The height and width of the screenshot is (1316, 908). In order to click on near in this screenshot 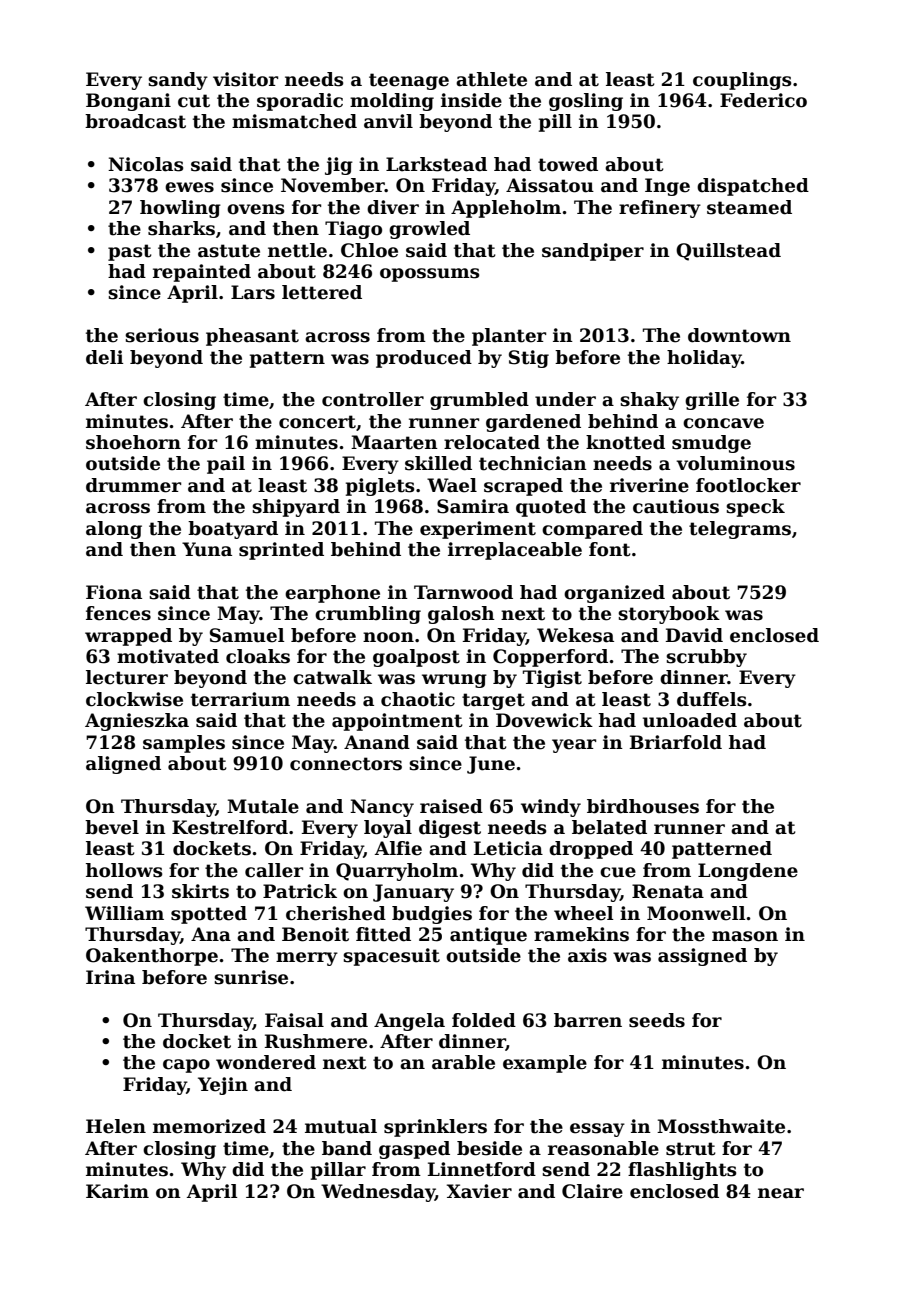, I will do `click(781, 1193)`.
